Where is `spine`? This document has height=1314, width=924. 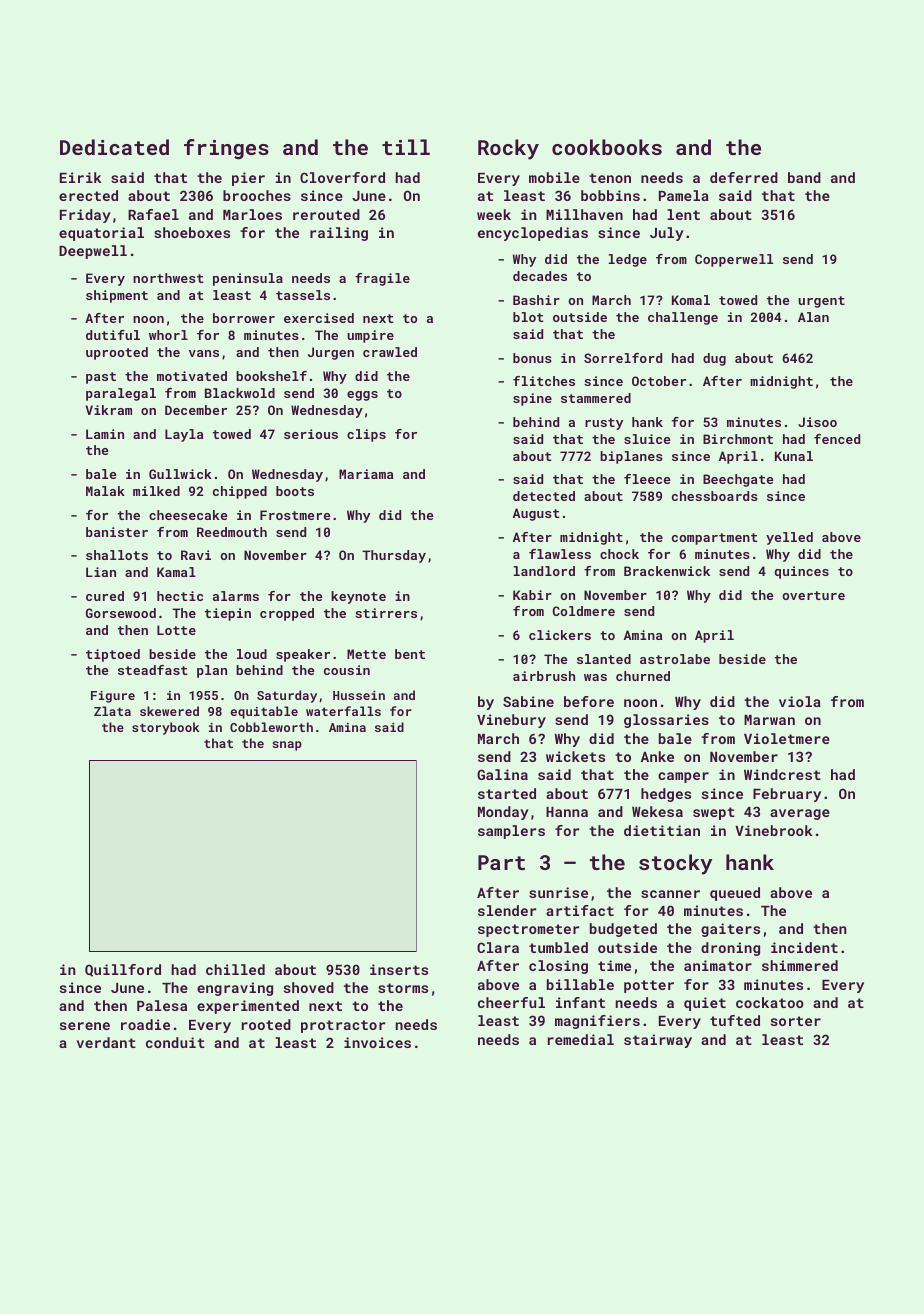
spine is located at coordinates (532, 399).
